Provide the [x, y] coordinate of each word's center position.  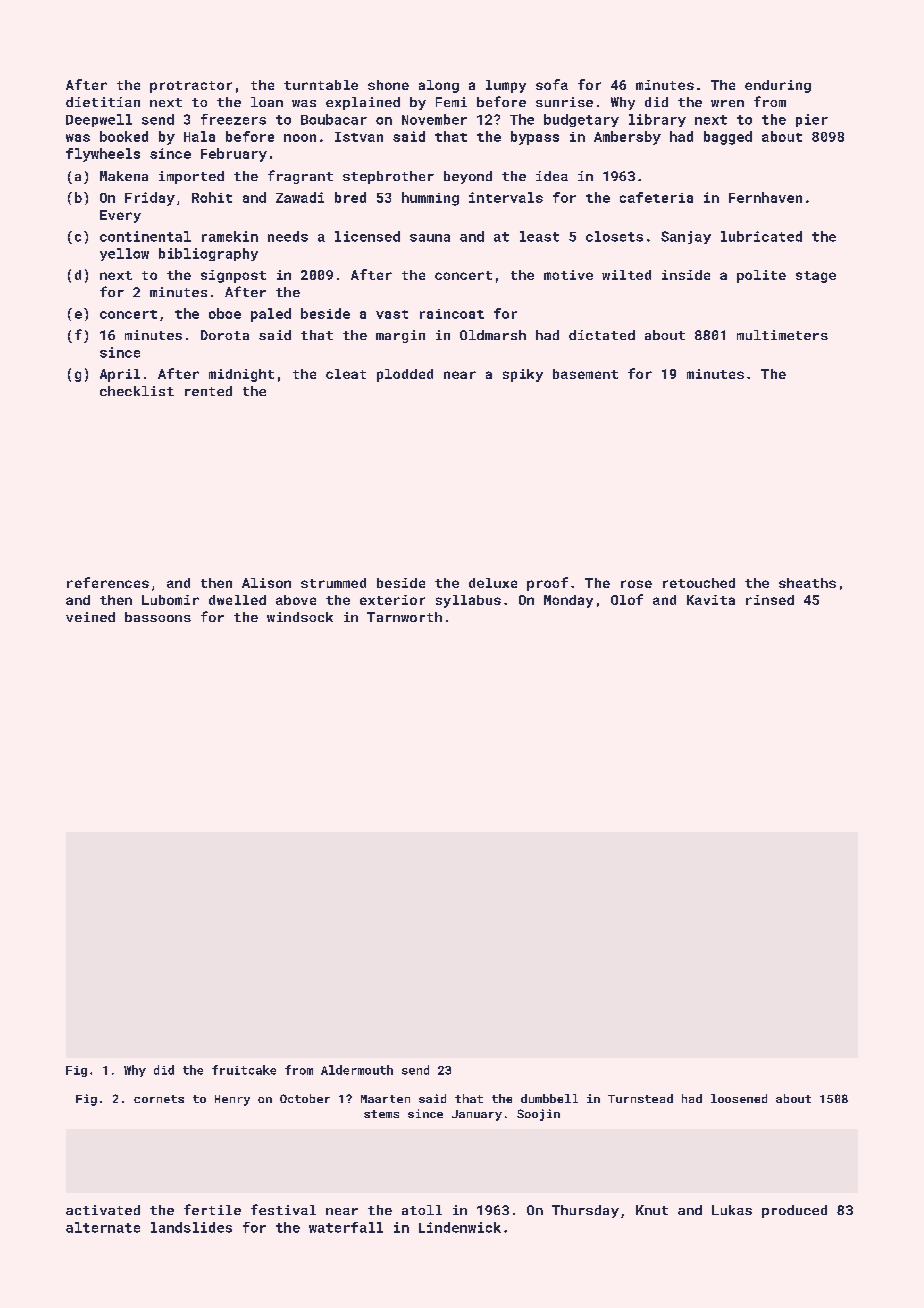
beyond [468, 177]
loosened [739, 1098]
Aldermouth [357, 1070]
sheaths [807, 583]
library [657, 120]
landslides [191, 1227]
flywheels [103, 155]
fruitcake [244, 1070]
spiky [523, 375]
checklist [137, 391]
